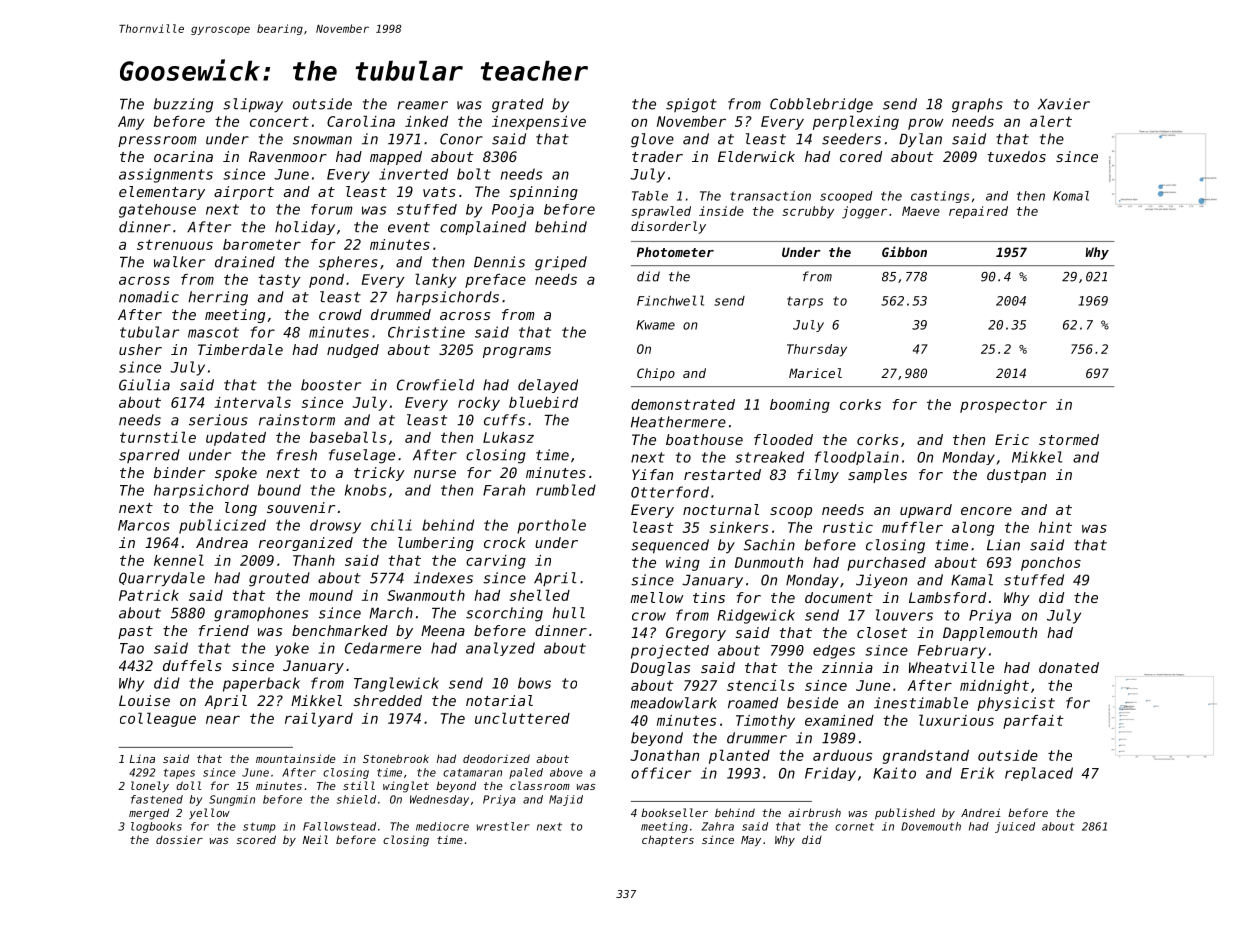 This document has width=1233, height=952. What do you see at coordinates (1003, 406) in the document?
I see `prospector` at bounding box center [1003, 406].
